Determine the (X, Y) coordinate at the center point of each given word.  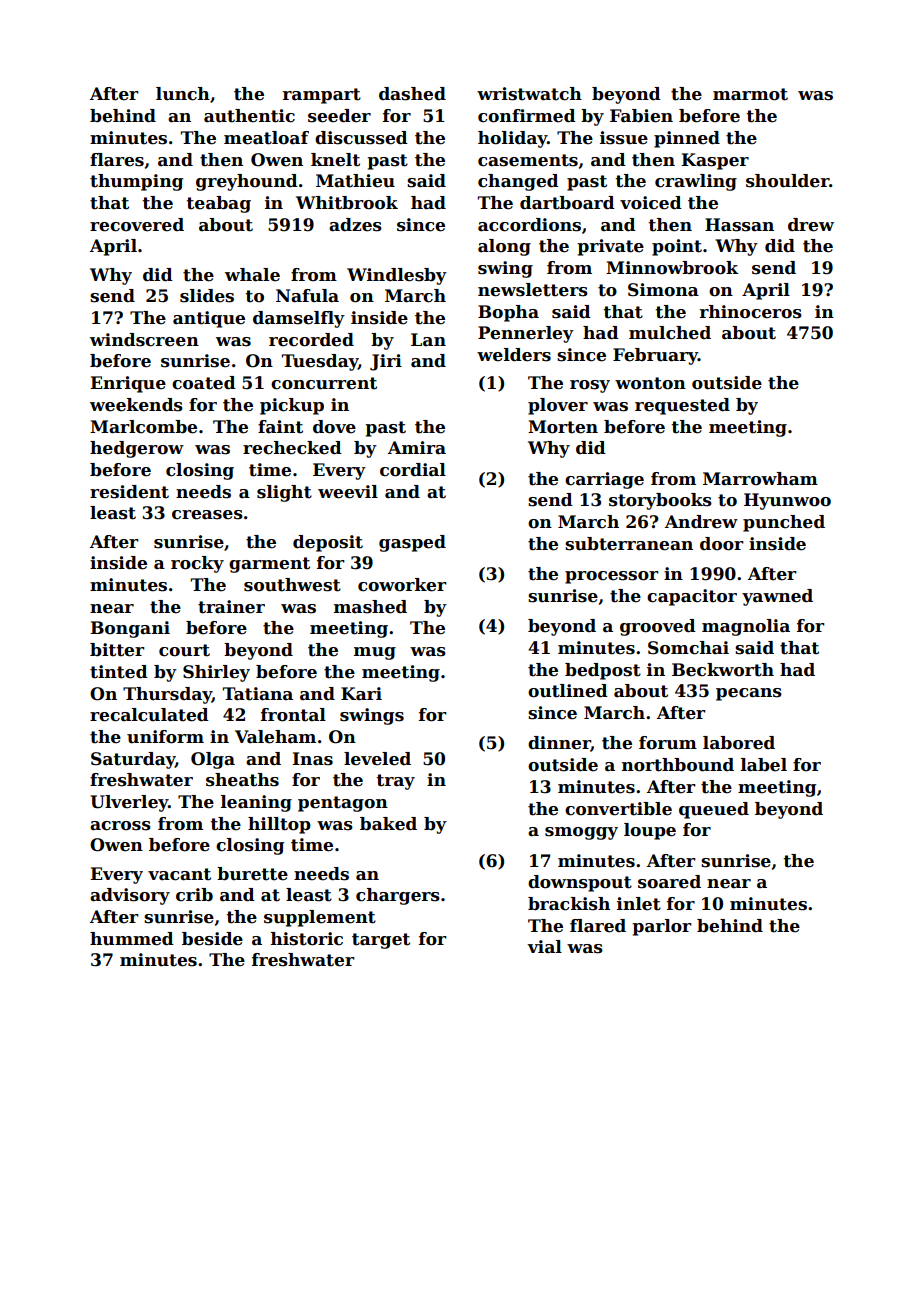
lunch (183, 94)
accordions (529, 225)
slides (207, 296)
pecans (749, 694)
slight (284, 493)
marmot (750, 94)
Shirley (216, 673)
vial (544, 947)
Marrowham (760, 479)
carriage (604, 480)
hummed (132, 939)
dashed (412, 94)
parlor (662, 927)
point (677, 247)
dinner (559, 744)
